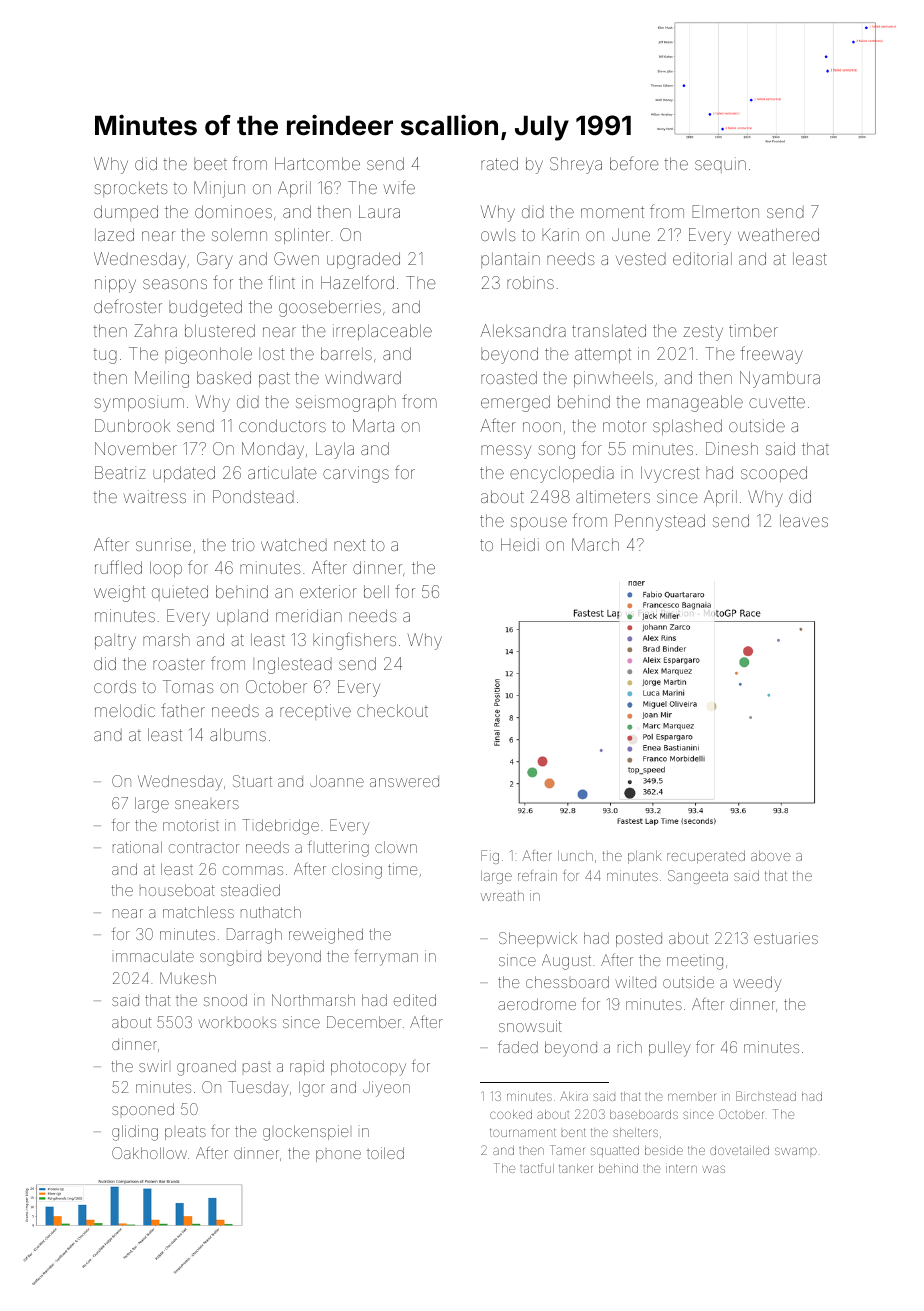  What do you see at coordinates (518, 1046) in the screenshot?
I see `faded` at bounding box center [518, 1046].
